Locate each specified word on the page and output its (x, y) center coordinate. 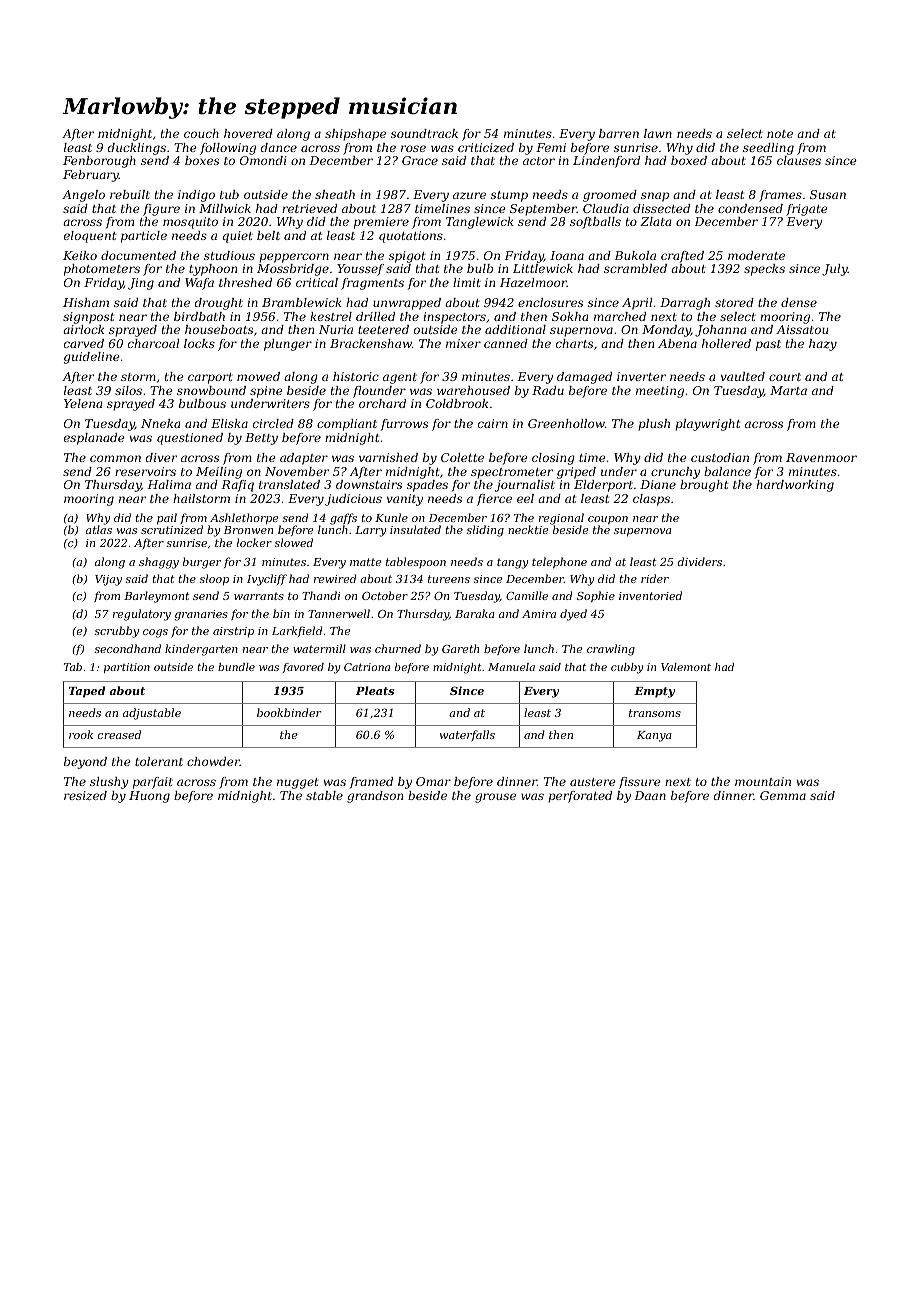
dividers (700, 561)
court (785, 377)
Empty (654, 692)
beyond (85, 763)
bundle (236, 667)
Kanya (654, 736)
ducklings (137, 149)
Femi (551, 147)
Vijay (108, 580)
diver (161, 457)
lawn (658, 133)
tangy (512, 563)
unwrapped (407, 304)
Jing (141, 284)
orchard (382, 403)
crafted (682, 257)
